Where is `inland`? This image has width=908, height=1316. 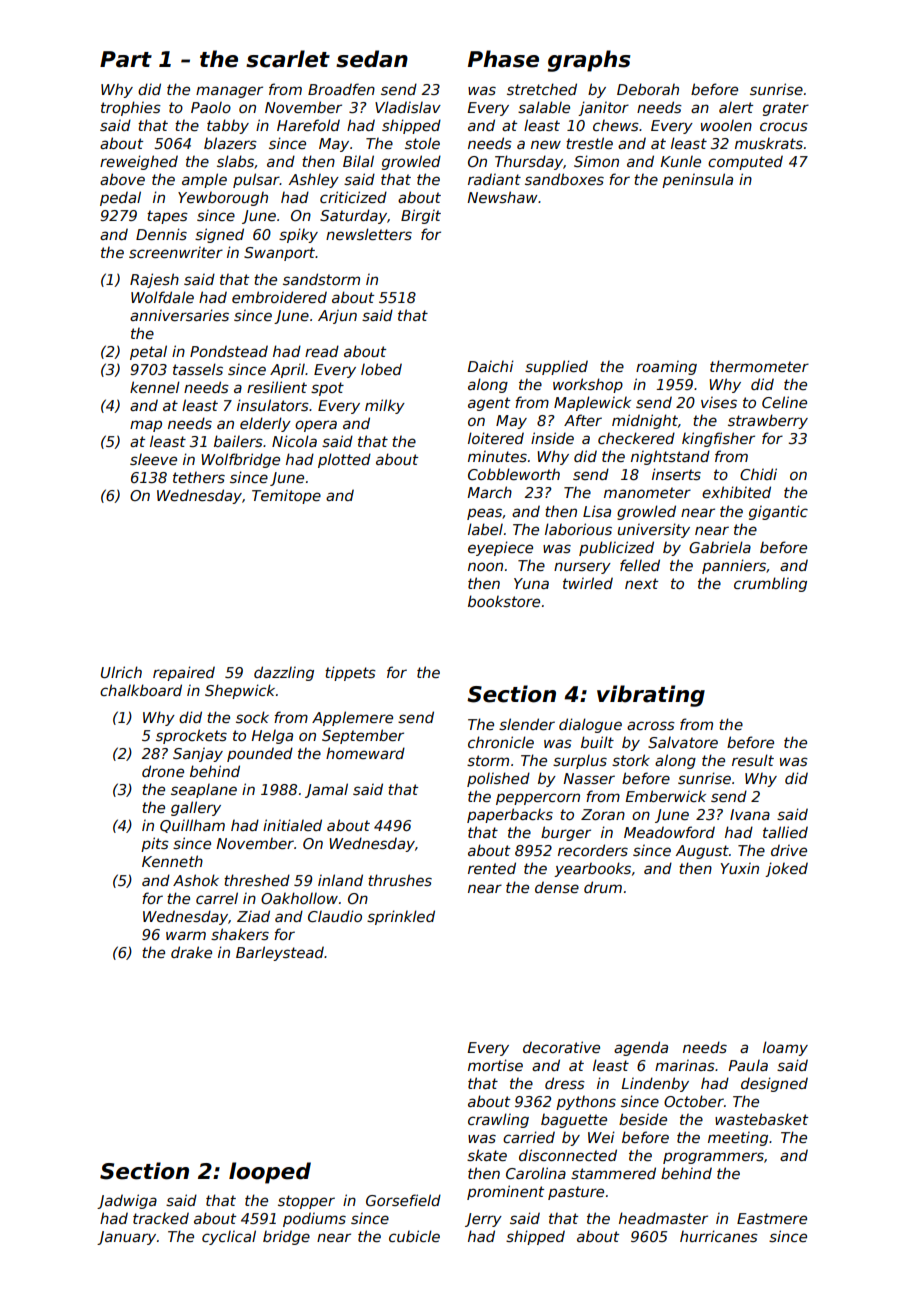
inland is located at coordinates (340, 880).
